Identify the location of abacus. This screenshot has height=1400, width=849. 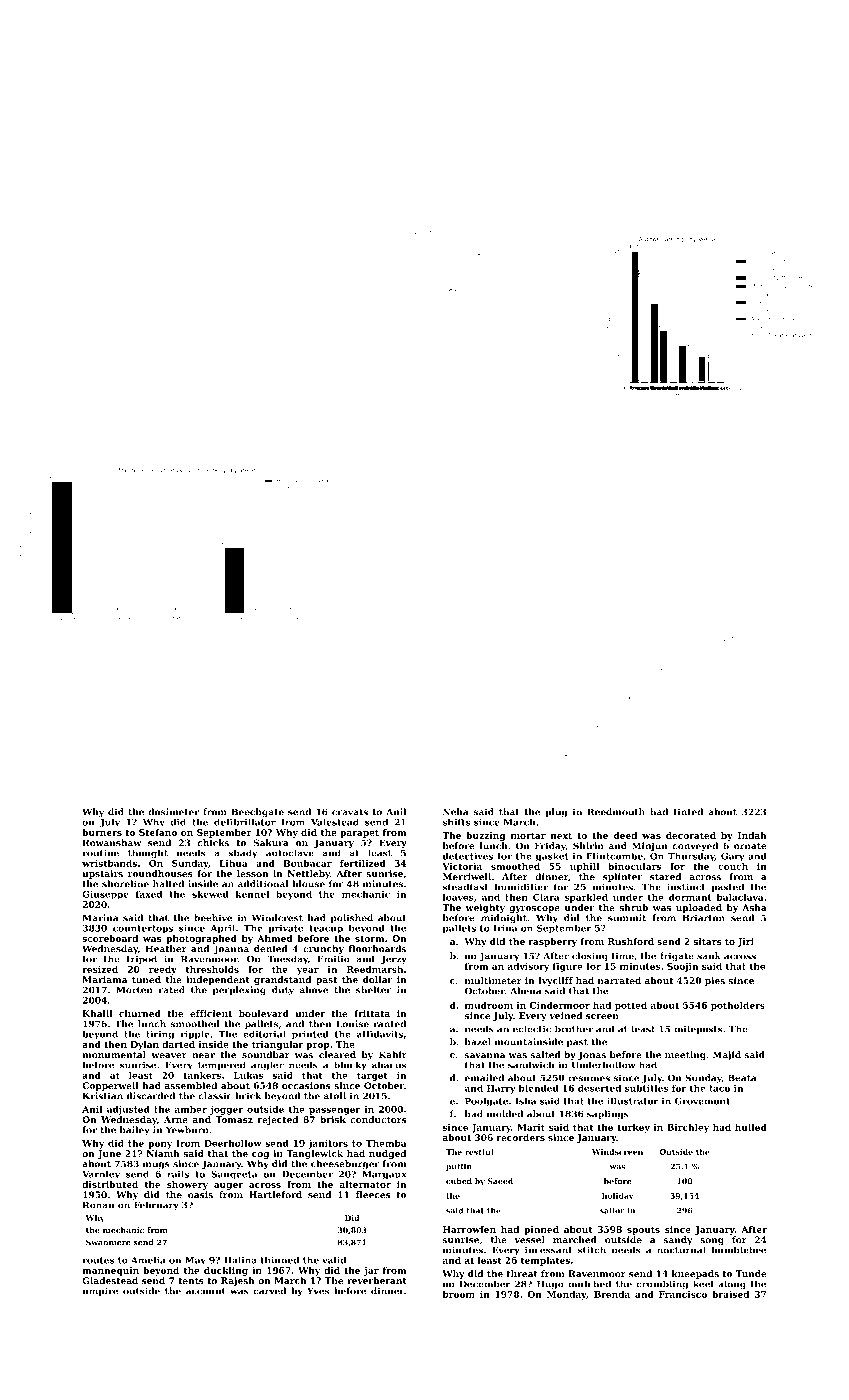
(389, 1065).
